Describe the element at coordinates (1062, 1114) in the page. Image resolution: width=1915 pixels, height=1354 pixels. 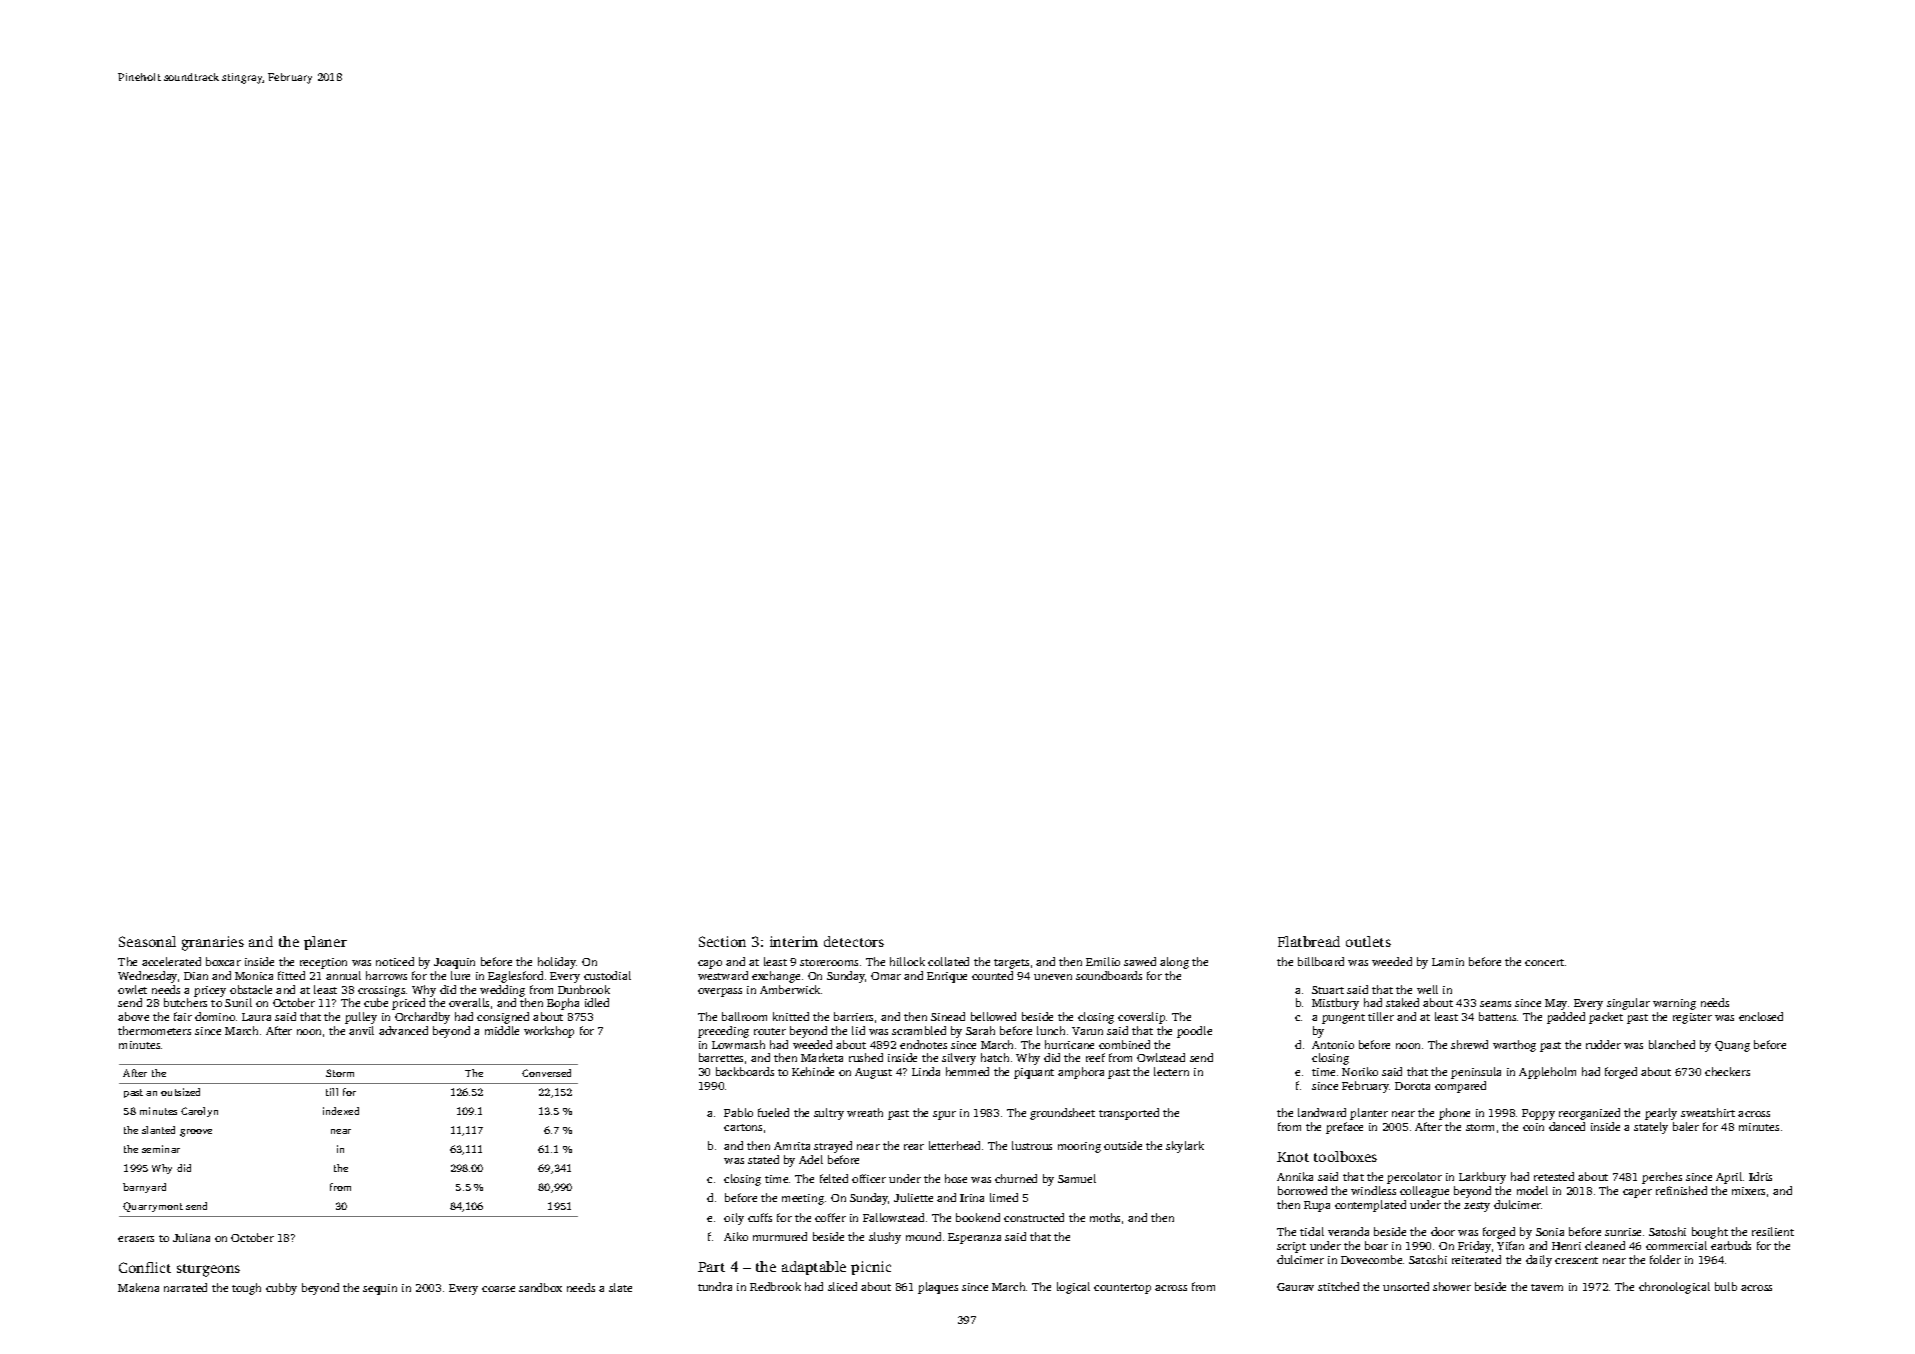
I see `groundsheet` at that location.
